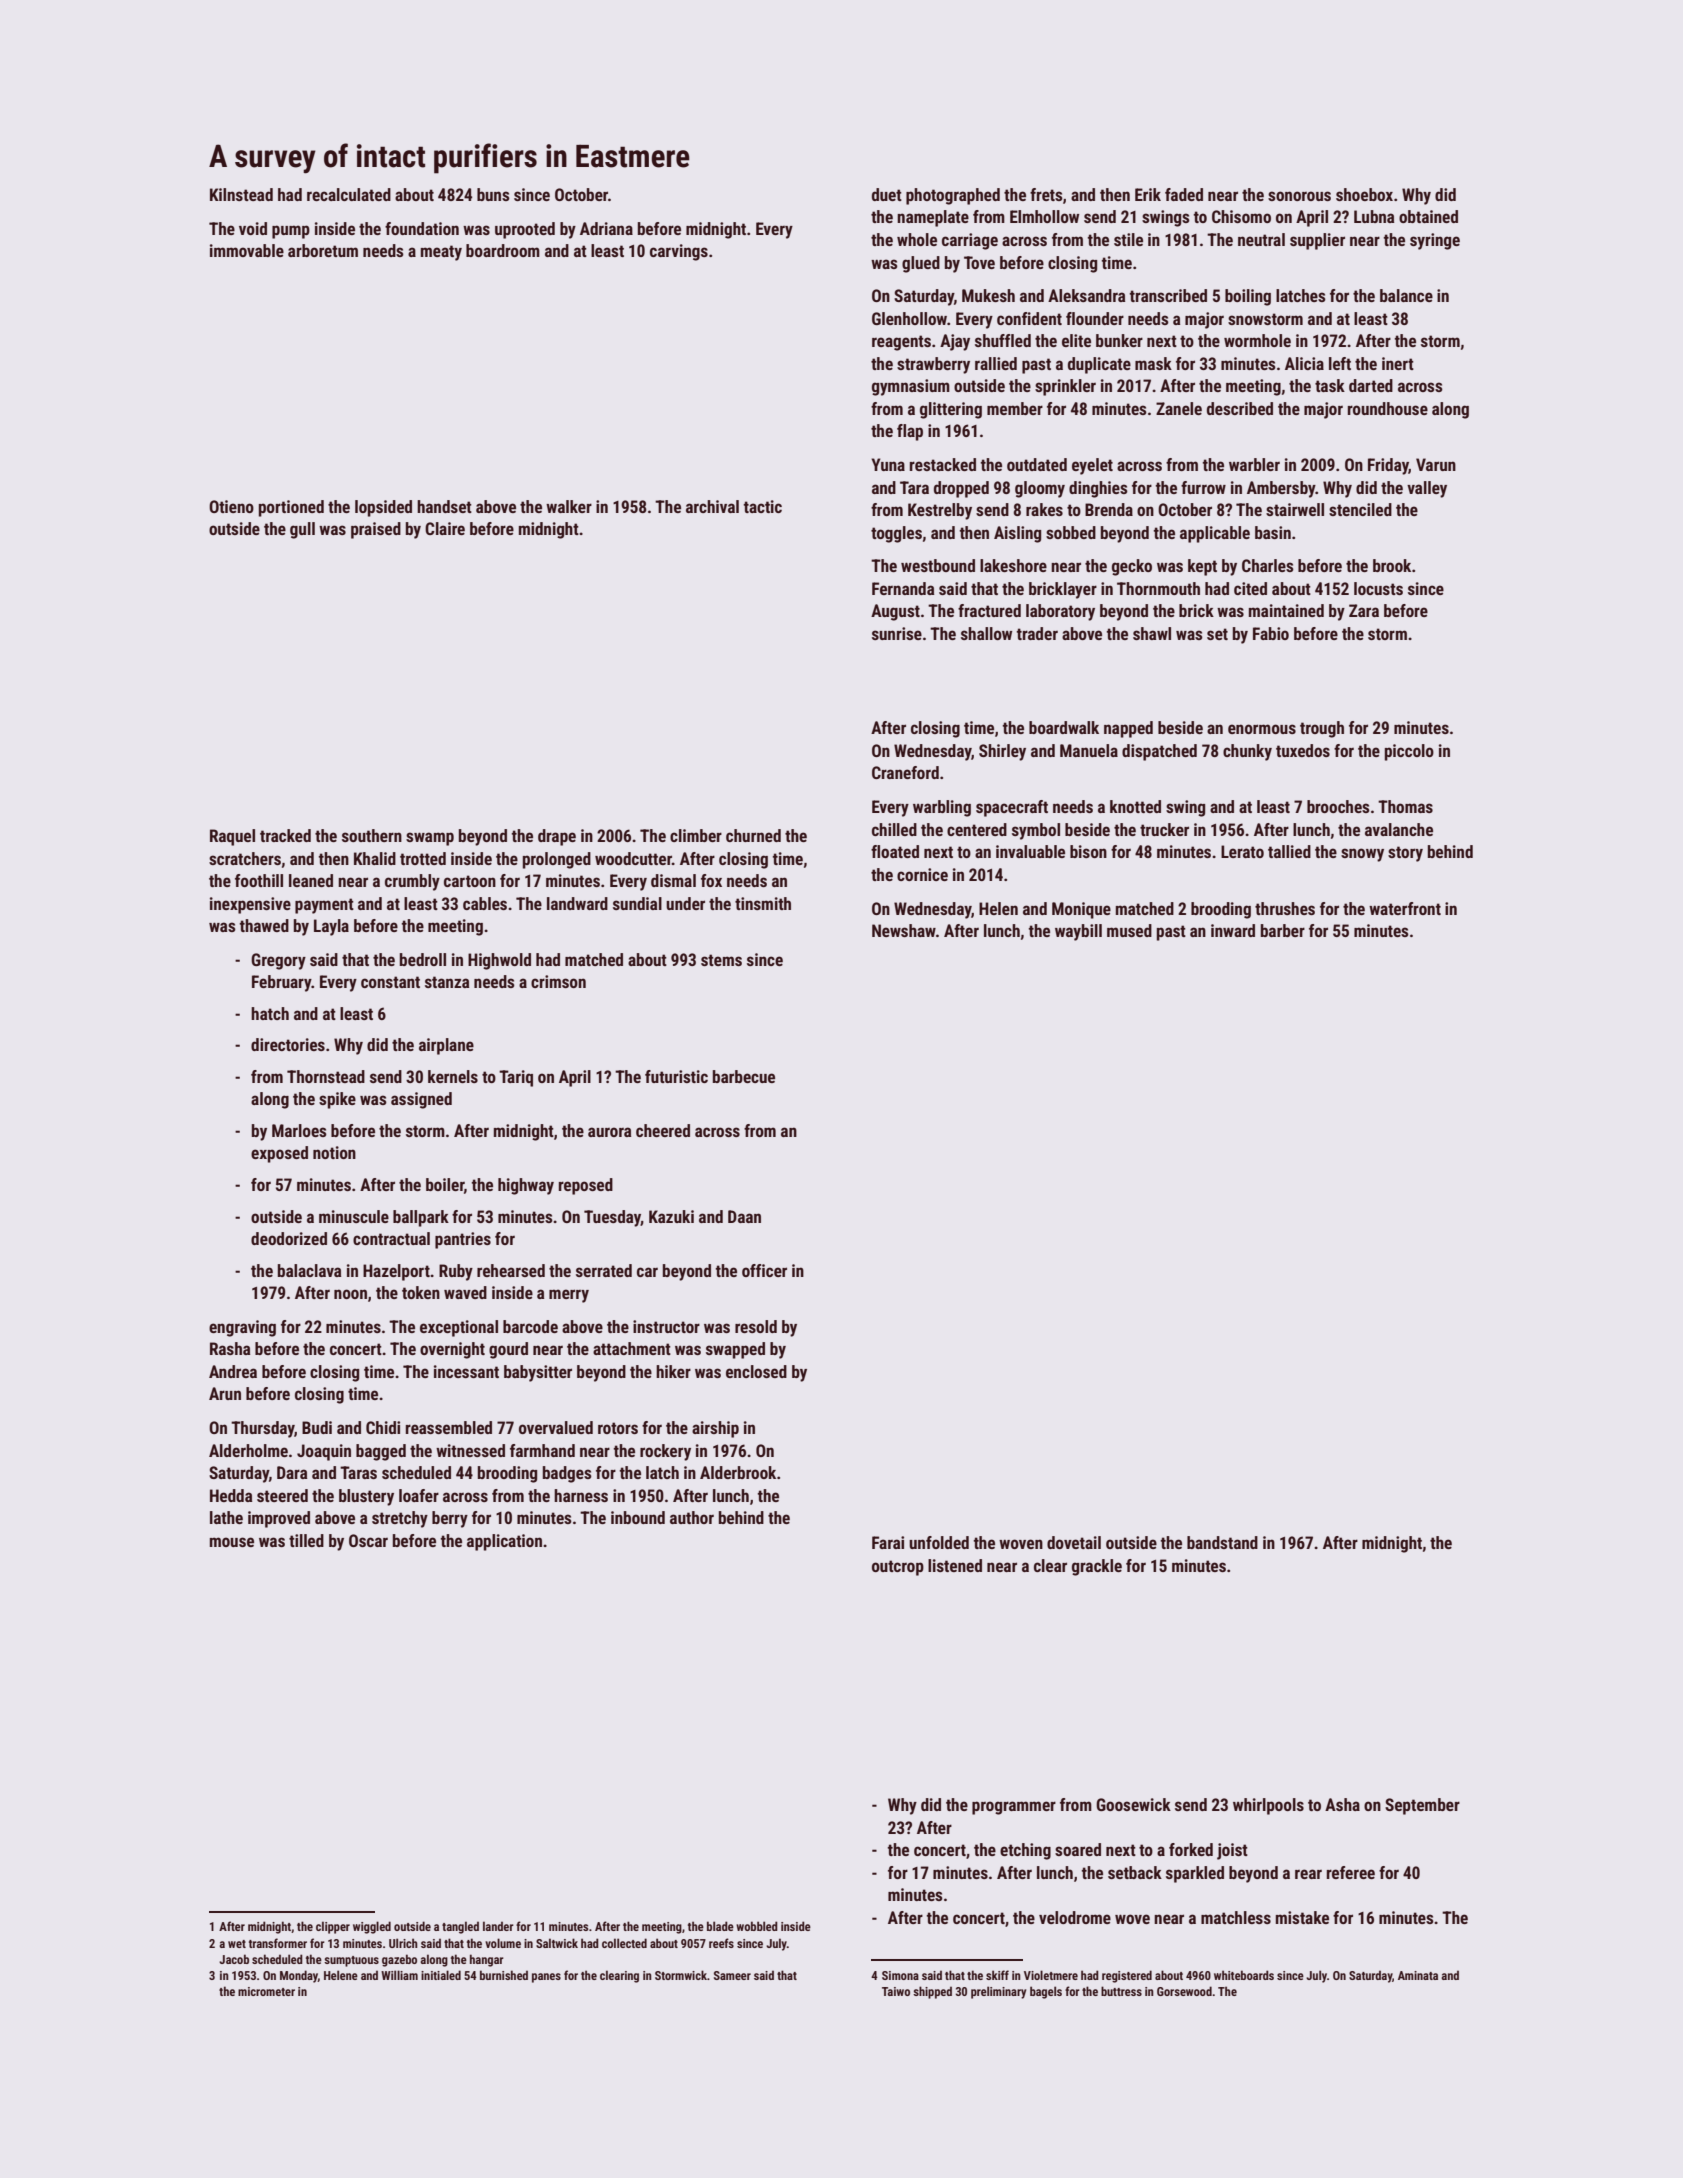 Image resolution: width=1683 pixels, height=2178 pixels. I want to click on valley, so click(1427, 489).
